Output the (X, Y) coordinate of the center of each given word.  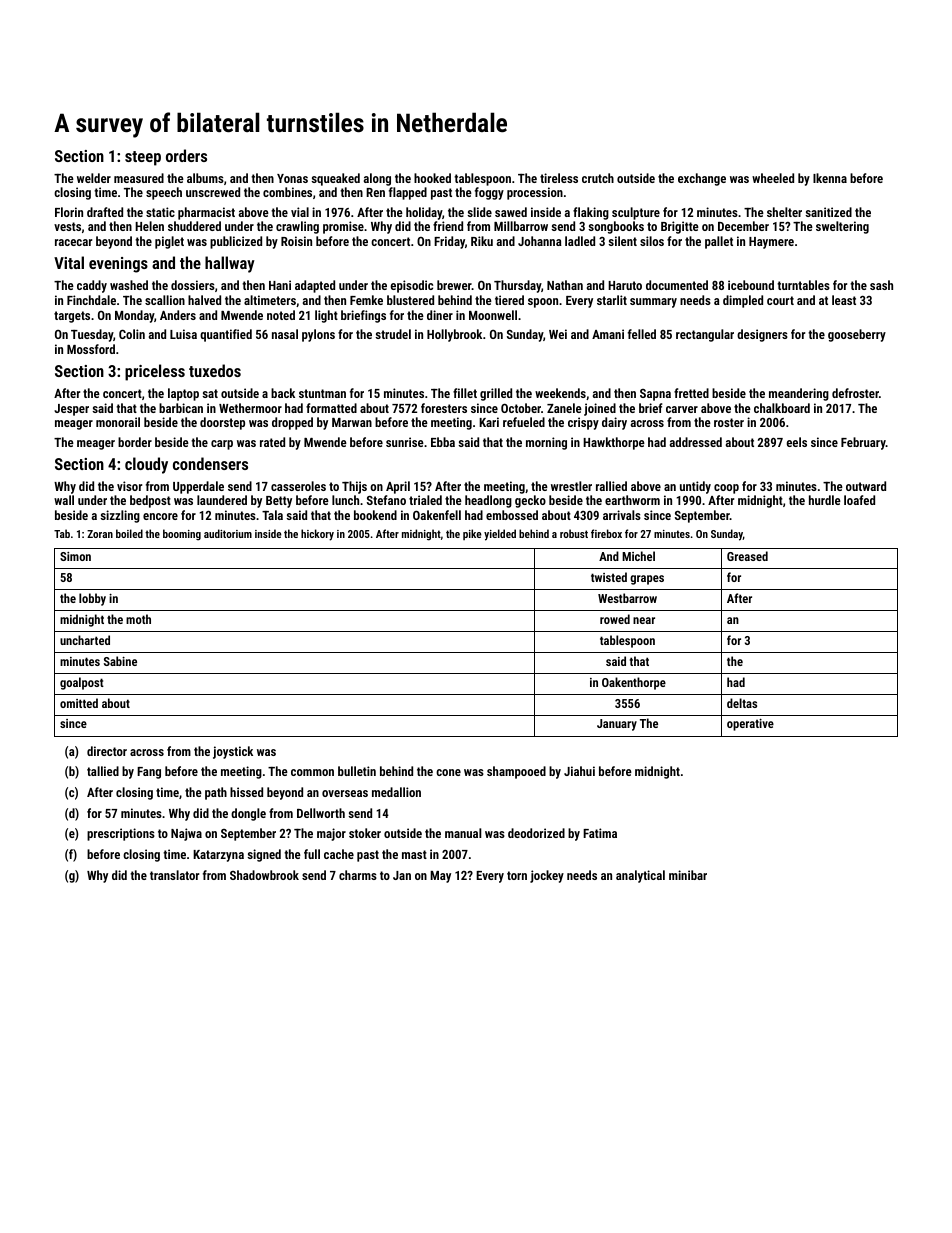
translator (174, 875)
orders (186, 155)
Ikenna (830, 178)
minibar (688, 875)
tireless (559, 178)
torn (517, 875)
